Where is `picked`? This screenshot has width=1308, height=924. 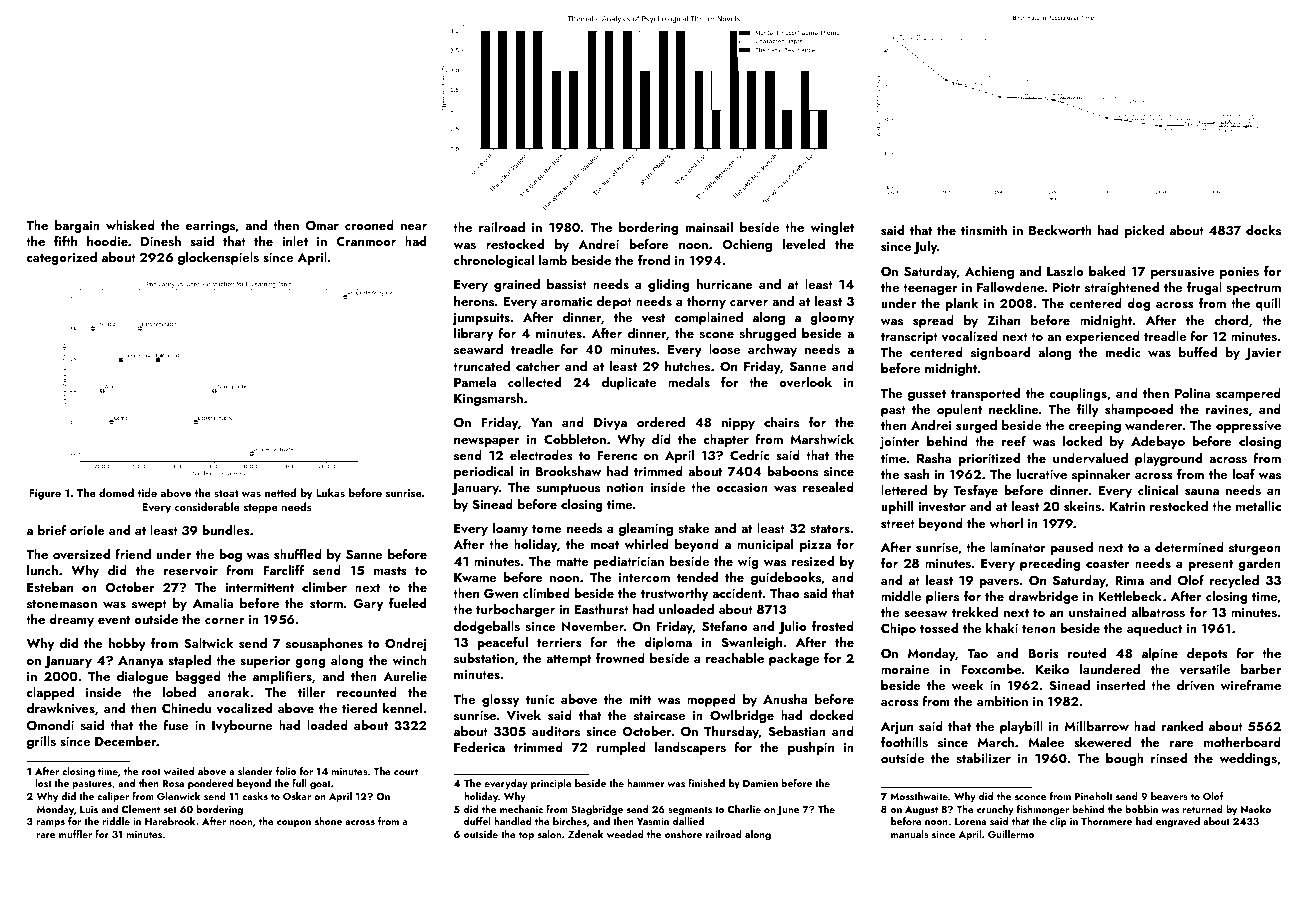
picked is located at coordinates (1144, 231).
